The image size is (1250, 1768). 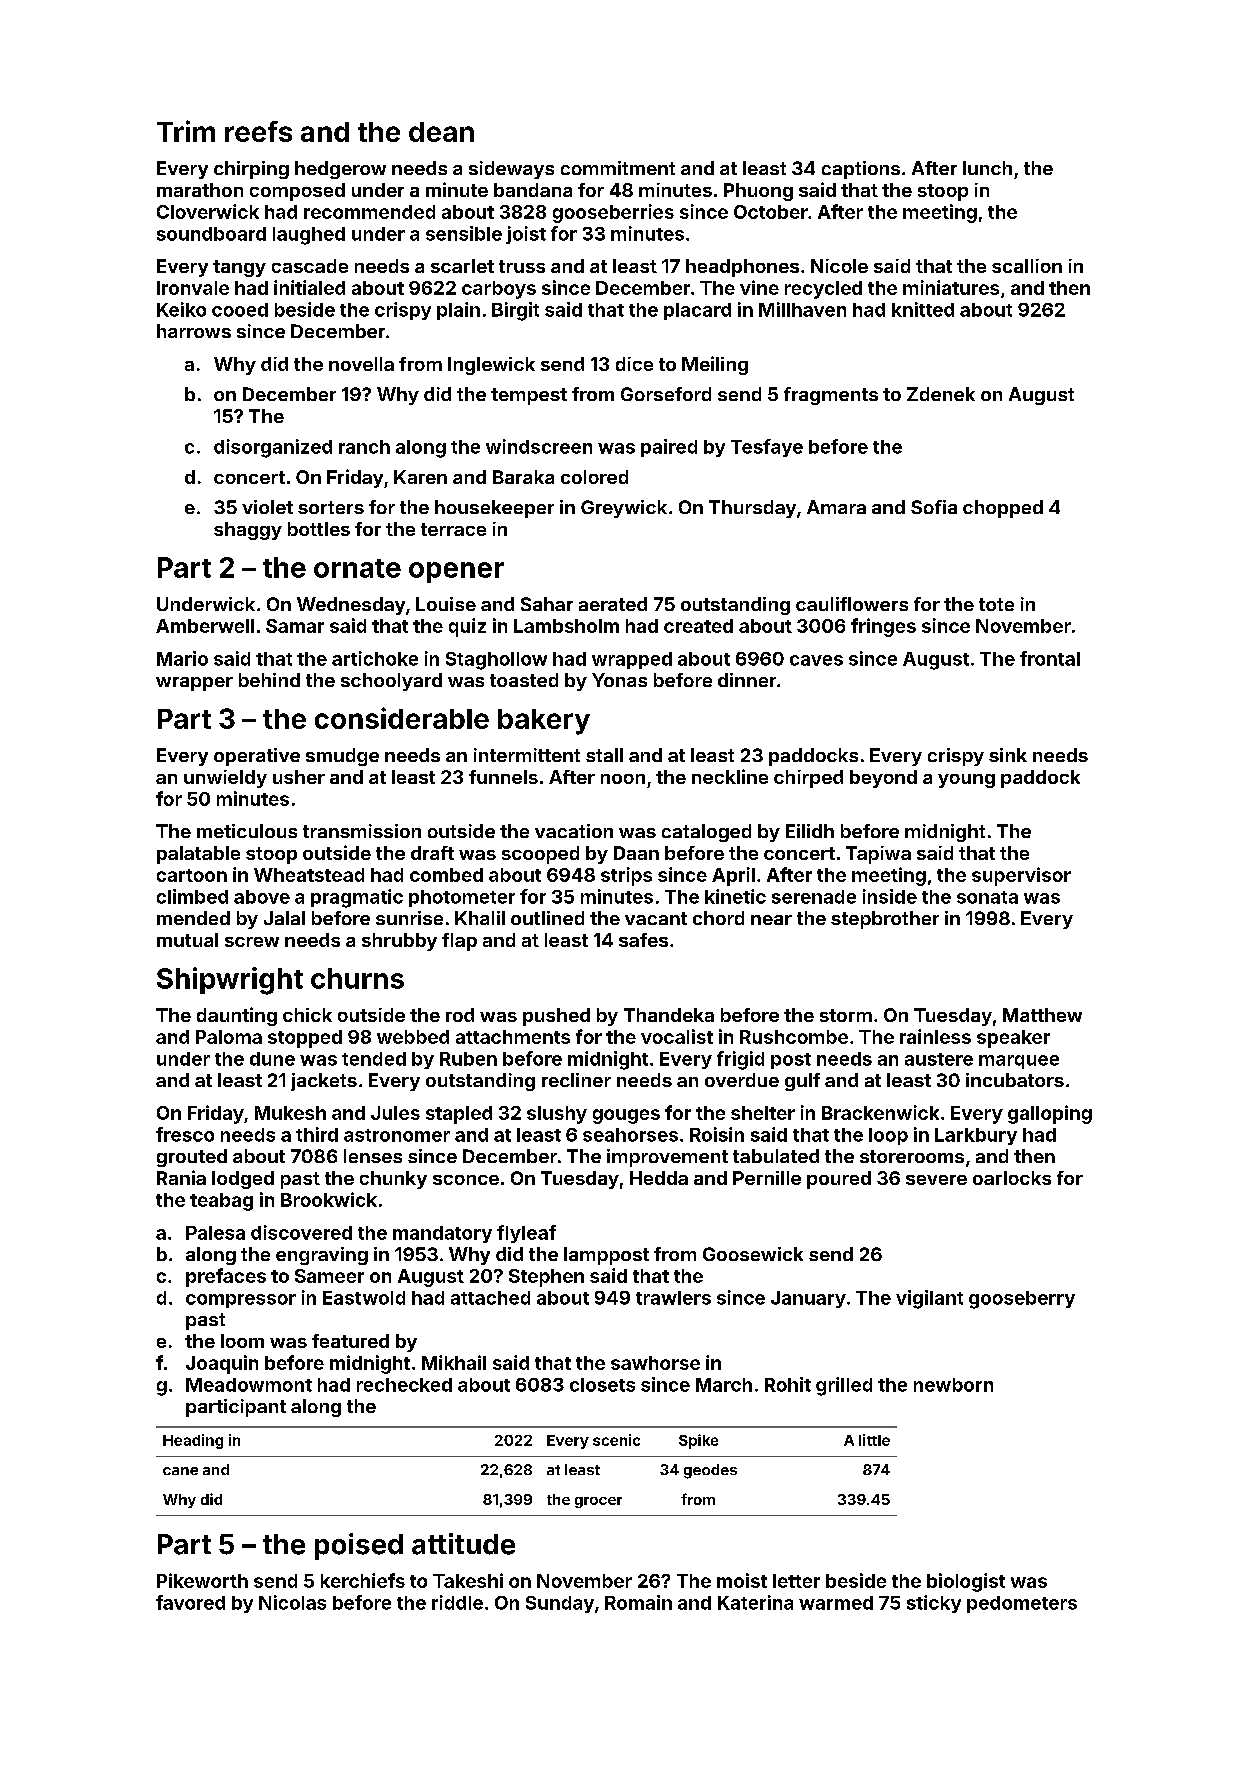 I want to click on October, so click(x=771, y=212).
